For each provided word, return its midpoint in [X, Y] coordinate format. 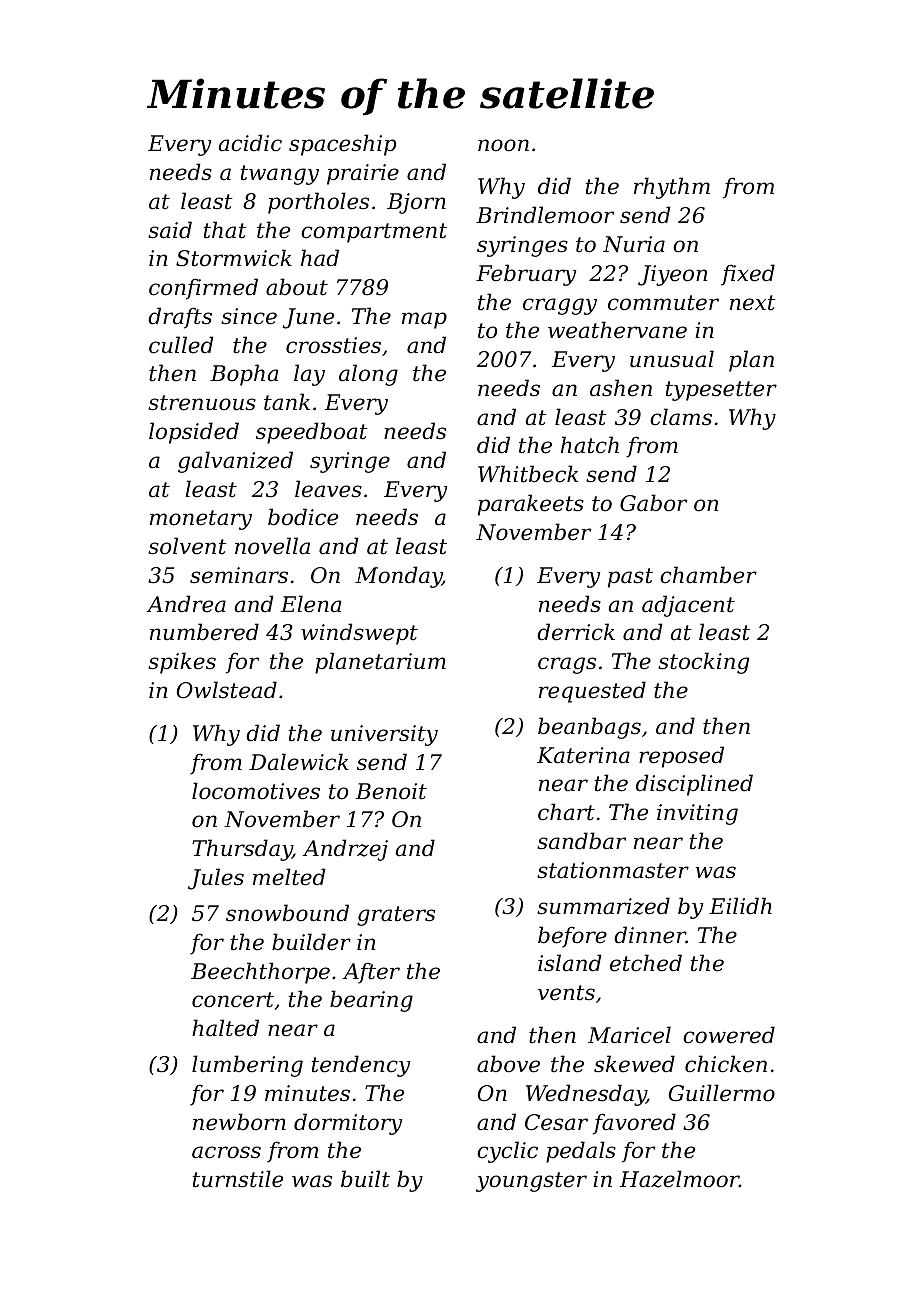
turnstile [238, 1179]
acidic [250, 143]
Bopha [244, 375]
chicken [726, 1064]
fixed [748, 275]
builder [311, 942]
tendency [361, 1066]
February [526, 275]
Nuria [634, 244]
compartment [374, 233]
